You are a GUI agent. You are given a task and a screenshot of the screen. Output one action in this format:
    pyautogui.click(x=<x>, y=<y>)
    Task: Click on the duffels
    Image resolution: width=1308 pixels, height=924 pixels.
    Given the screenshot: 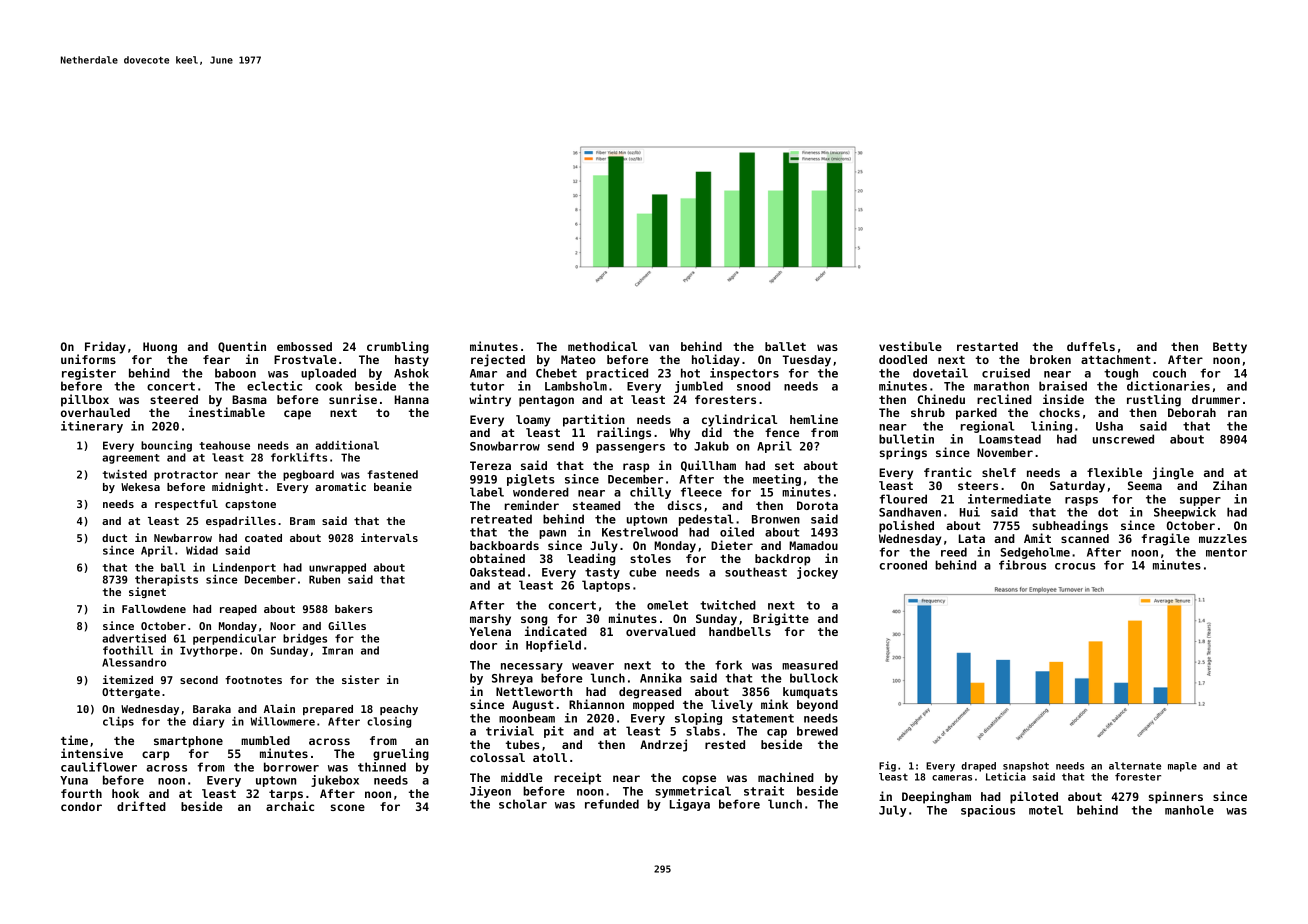 What is the action you would take?
    pyautogui.click(x=1091, y=346)
